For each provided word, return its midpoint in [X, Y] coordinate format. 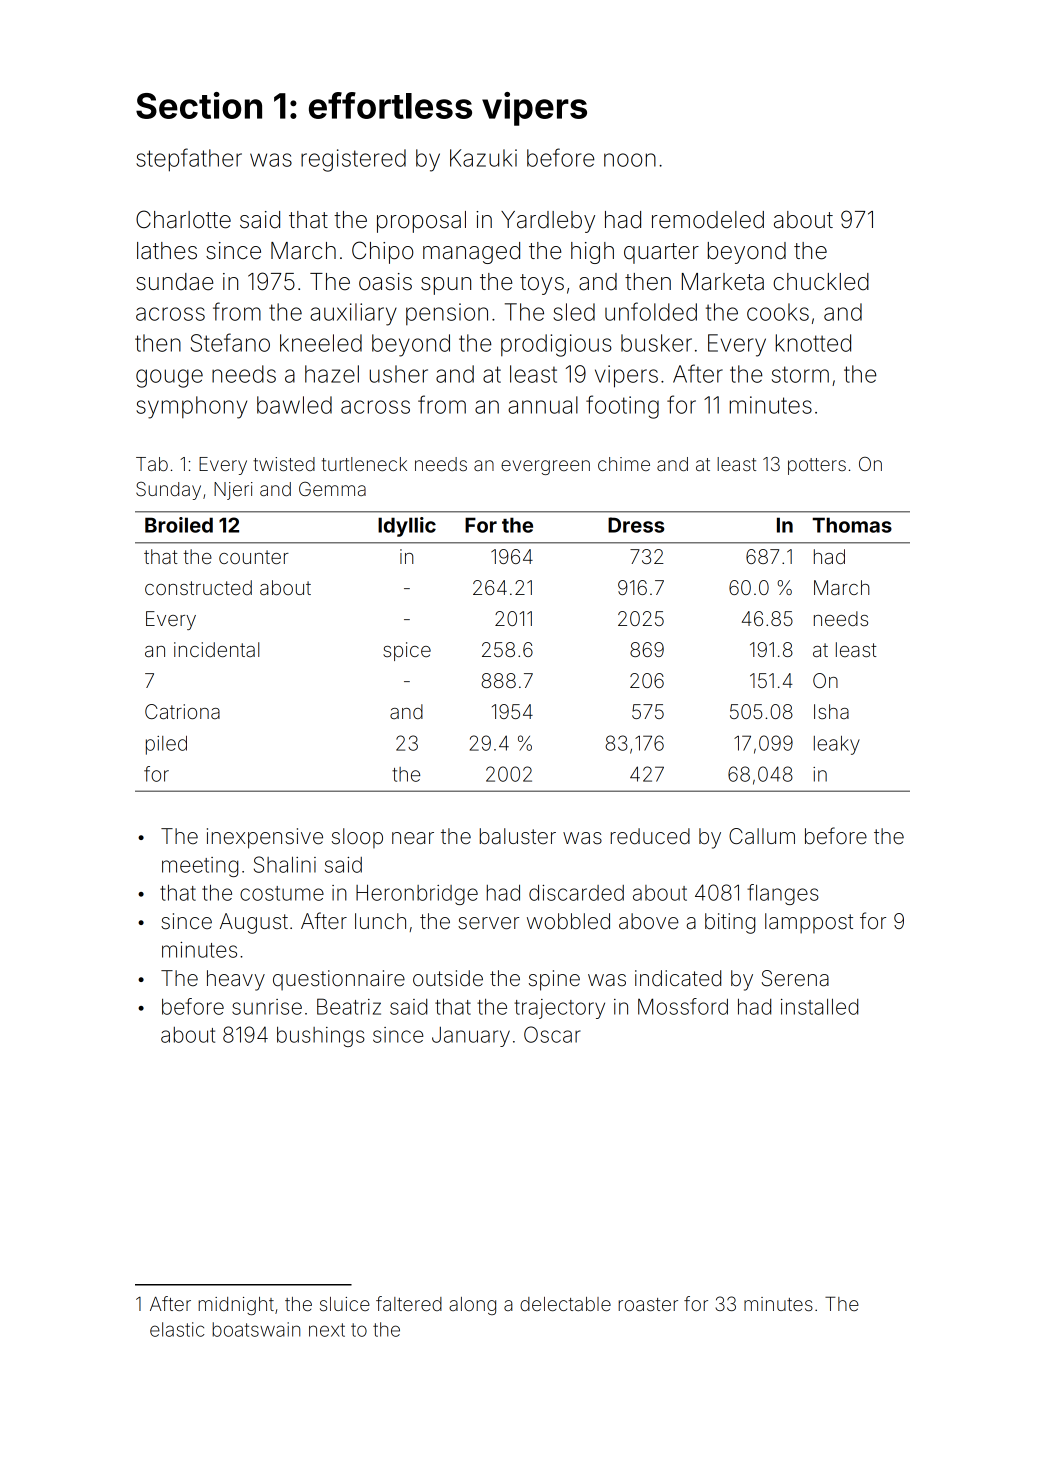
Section [199, 105]
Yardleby [548, 222]
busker [656, 343]
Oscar [552, 1034]
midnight [236, 1306]
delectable [565, 1304]
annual [543, 405]
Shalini [285, 864]
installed [819, 1007]
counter [254, 557]
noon [630, 160]
